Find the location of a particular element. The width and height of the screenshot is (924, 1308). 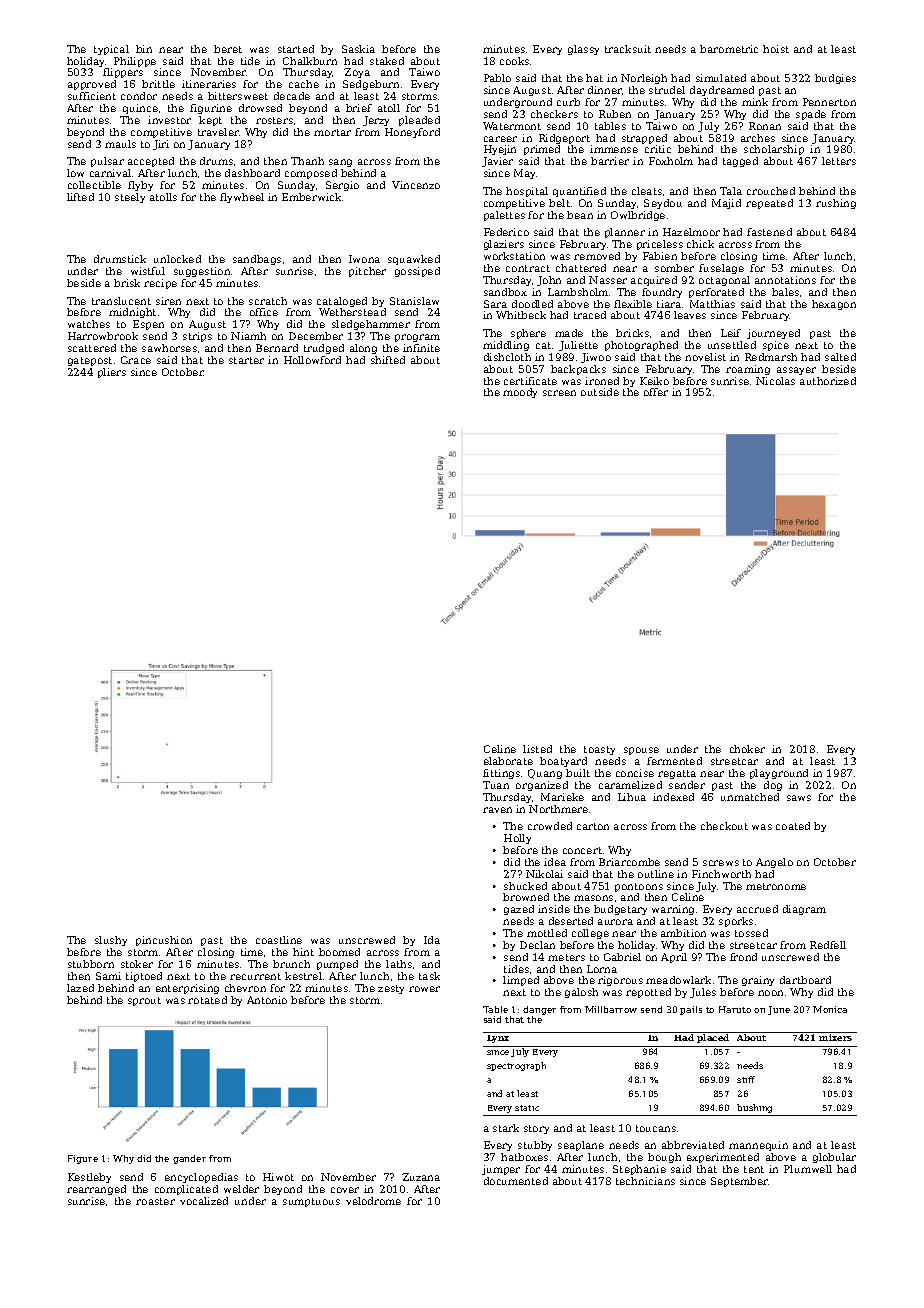

glassy is located at coordinates (583, 50).
